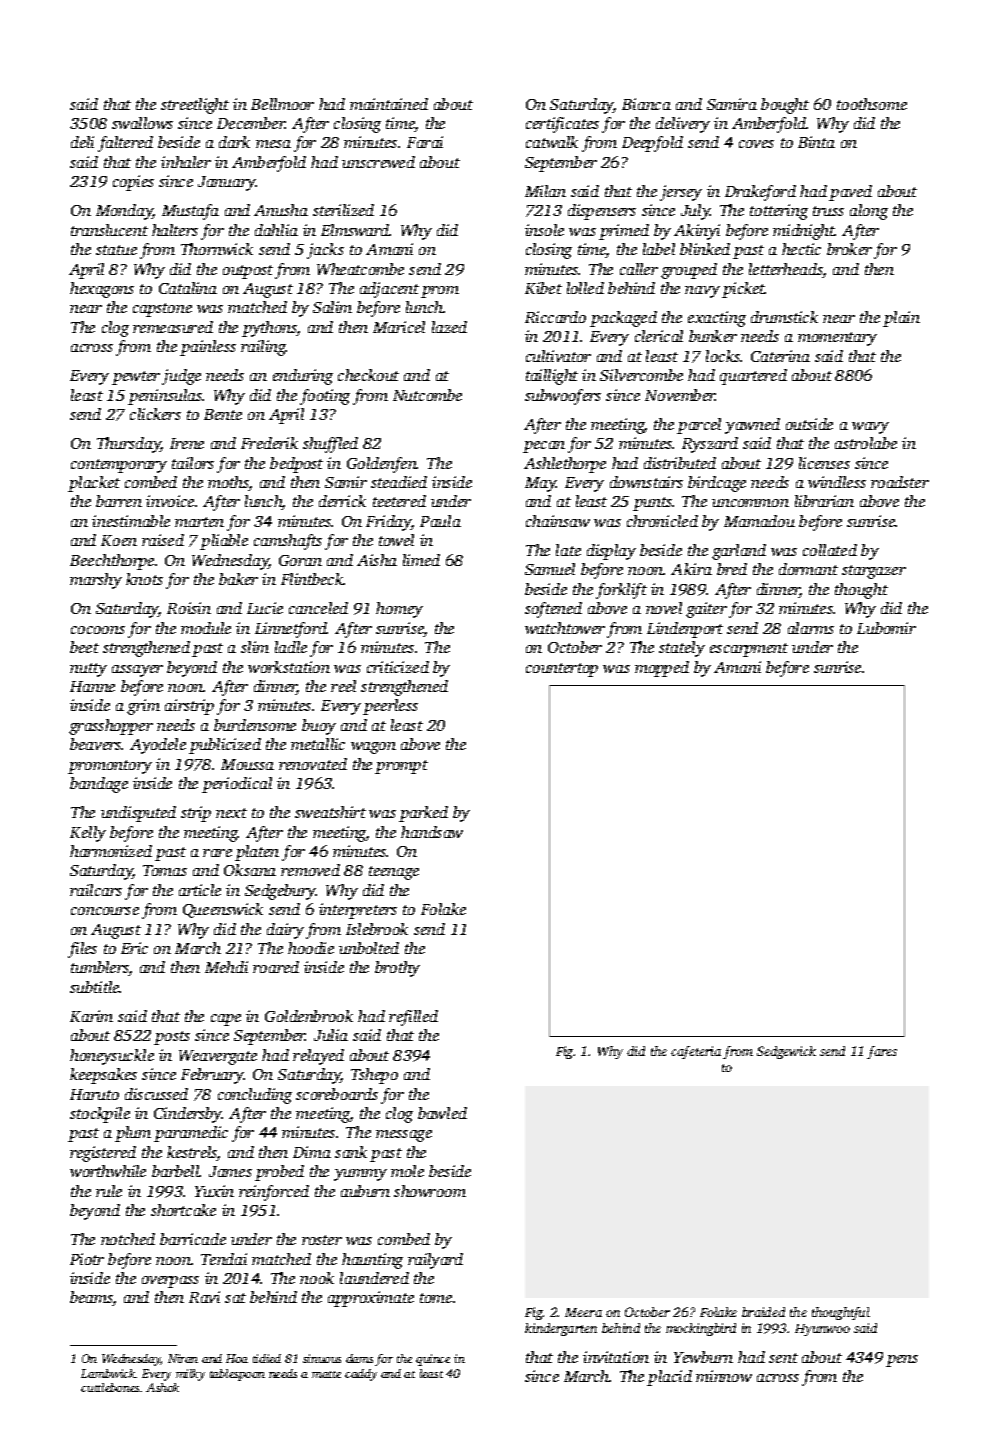 Image resolution: width=999 pixels, height=1446 pixels. What do you see at coordinates (646, 104) in the screenshot?
I see `Bianca` at bounding box center [646, 104].
